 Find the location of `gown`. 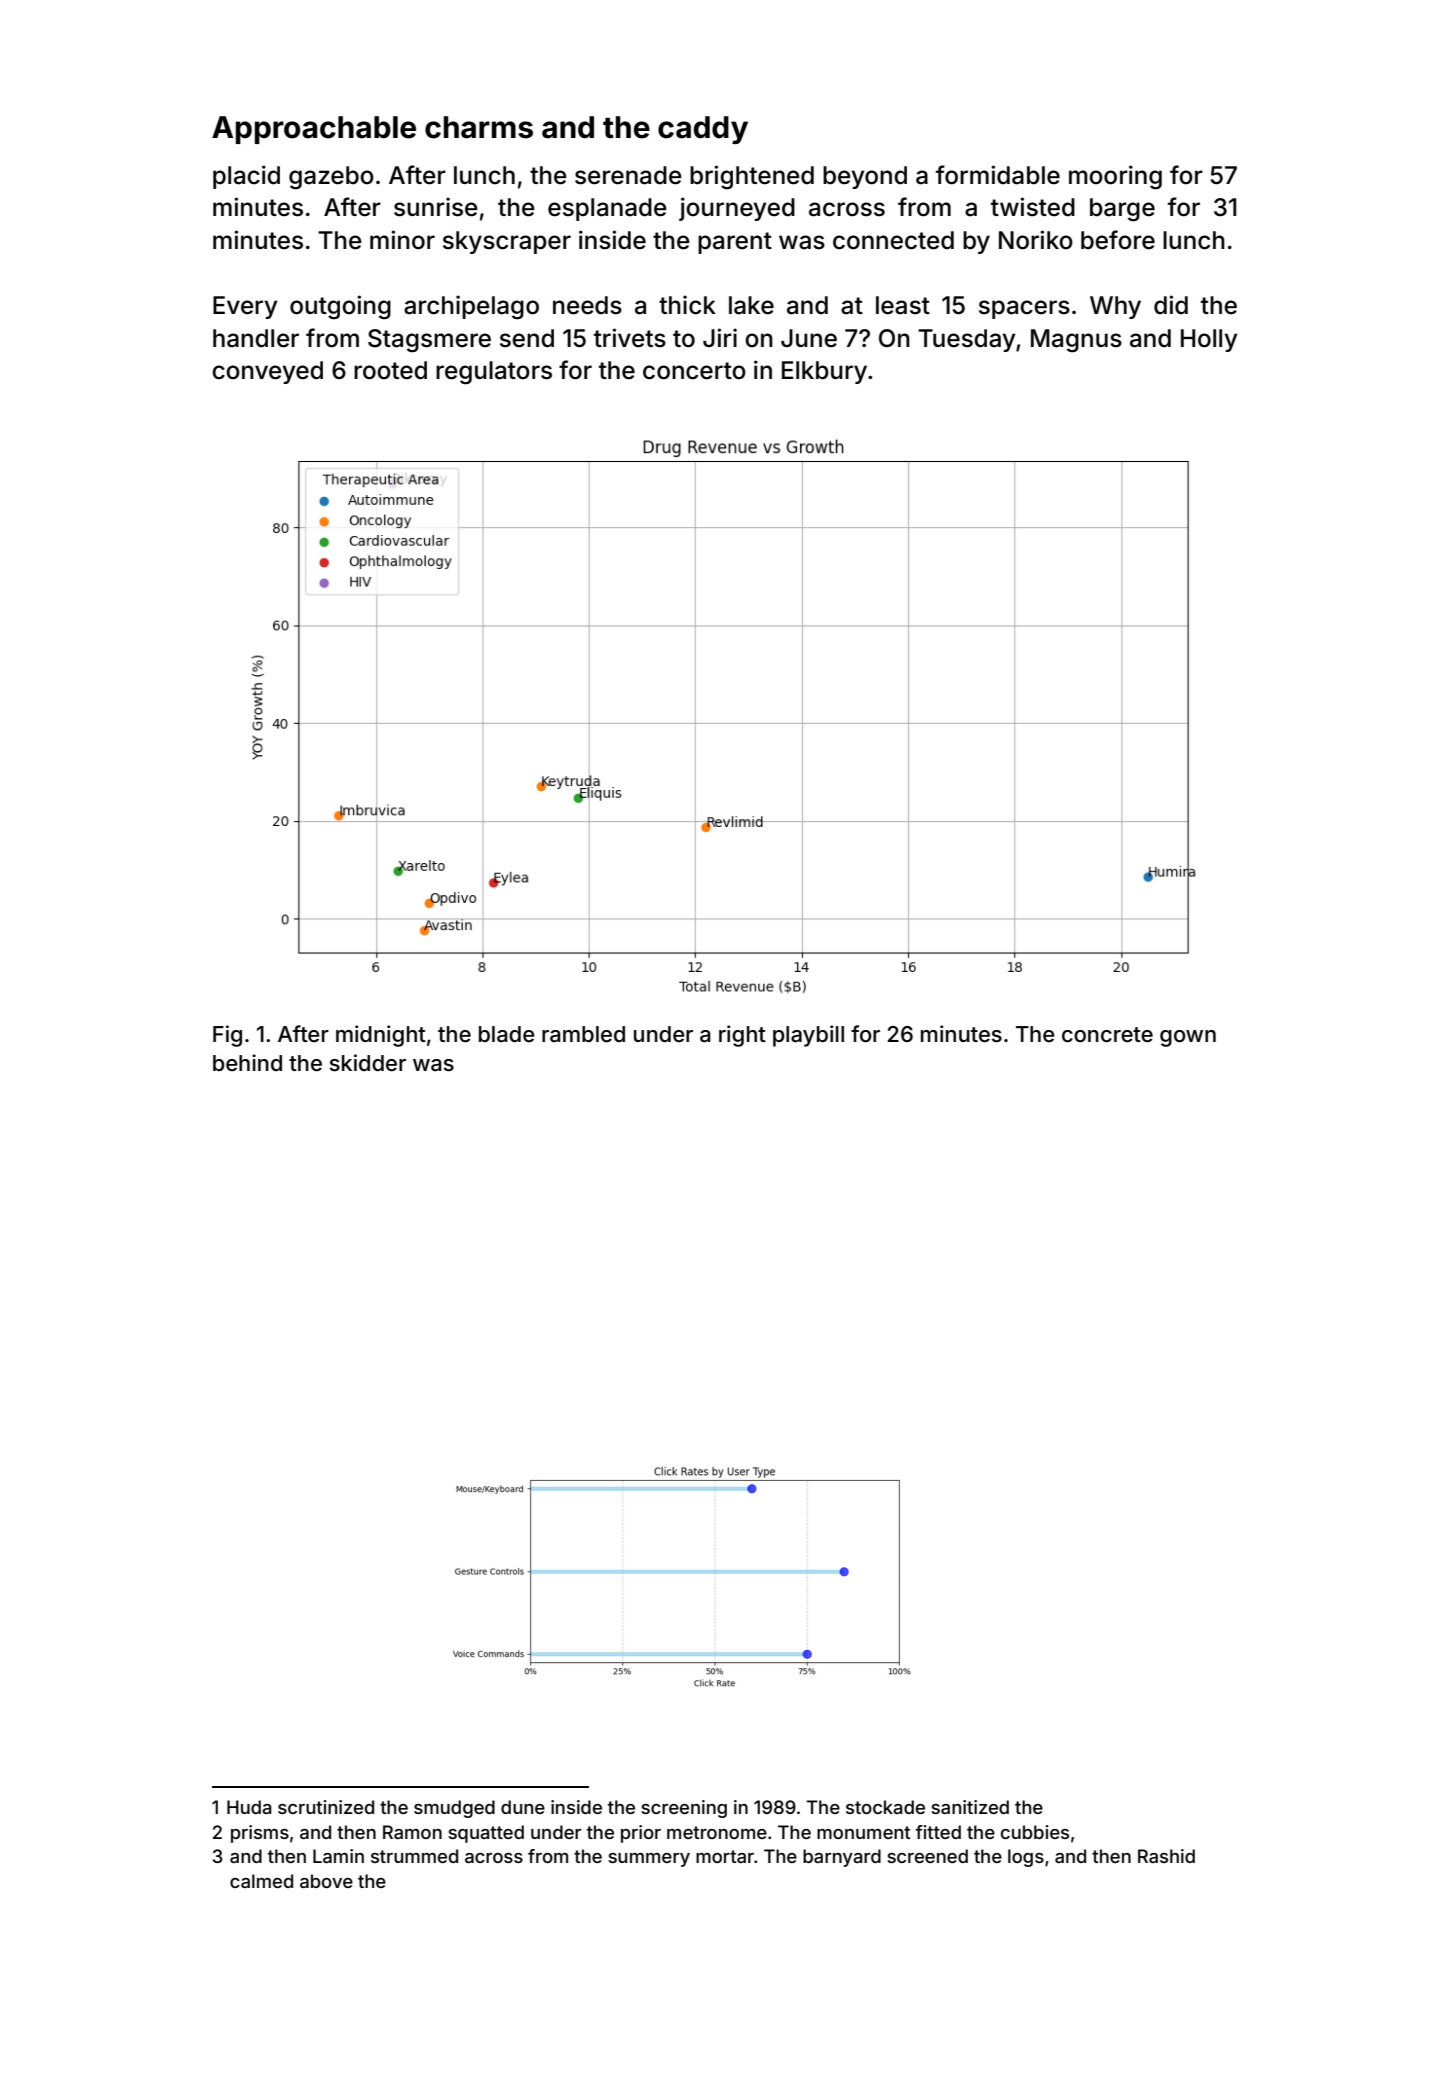

gown is located at coordinates (1188, 1038).
